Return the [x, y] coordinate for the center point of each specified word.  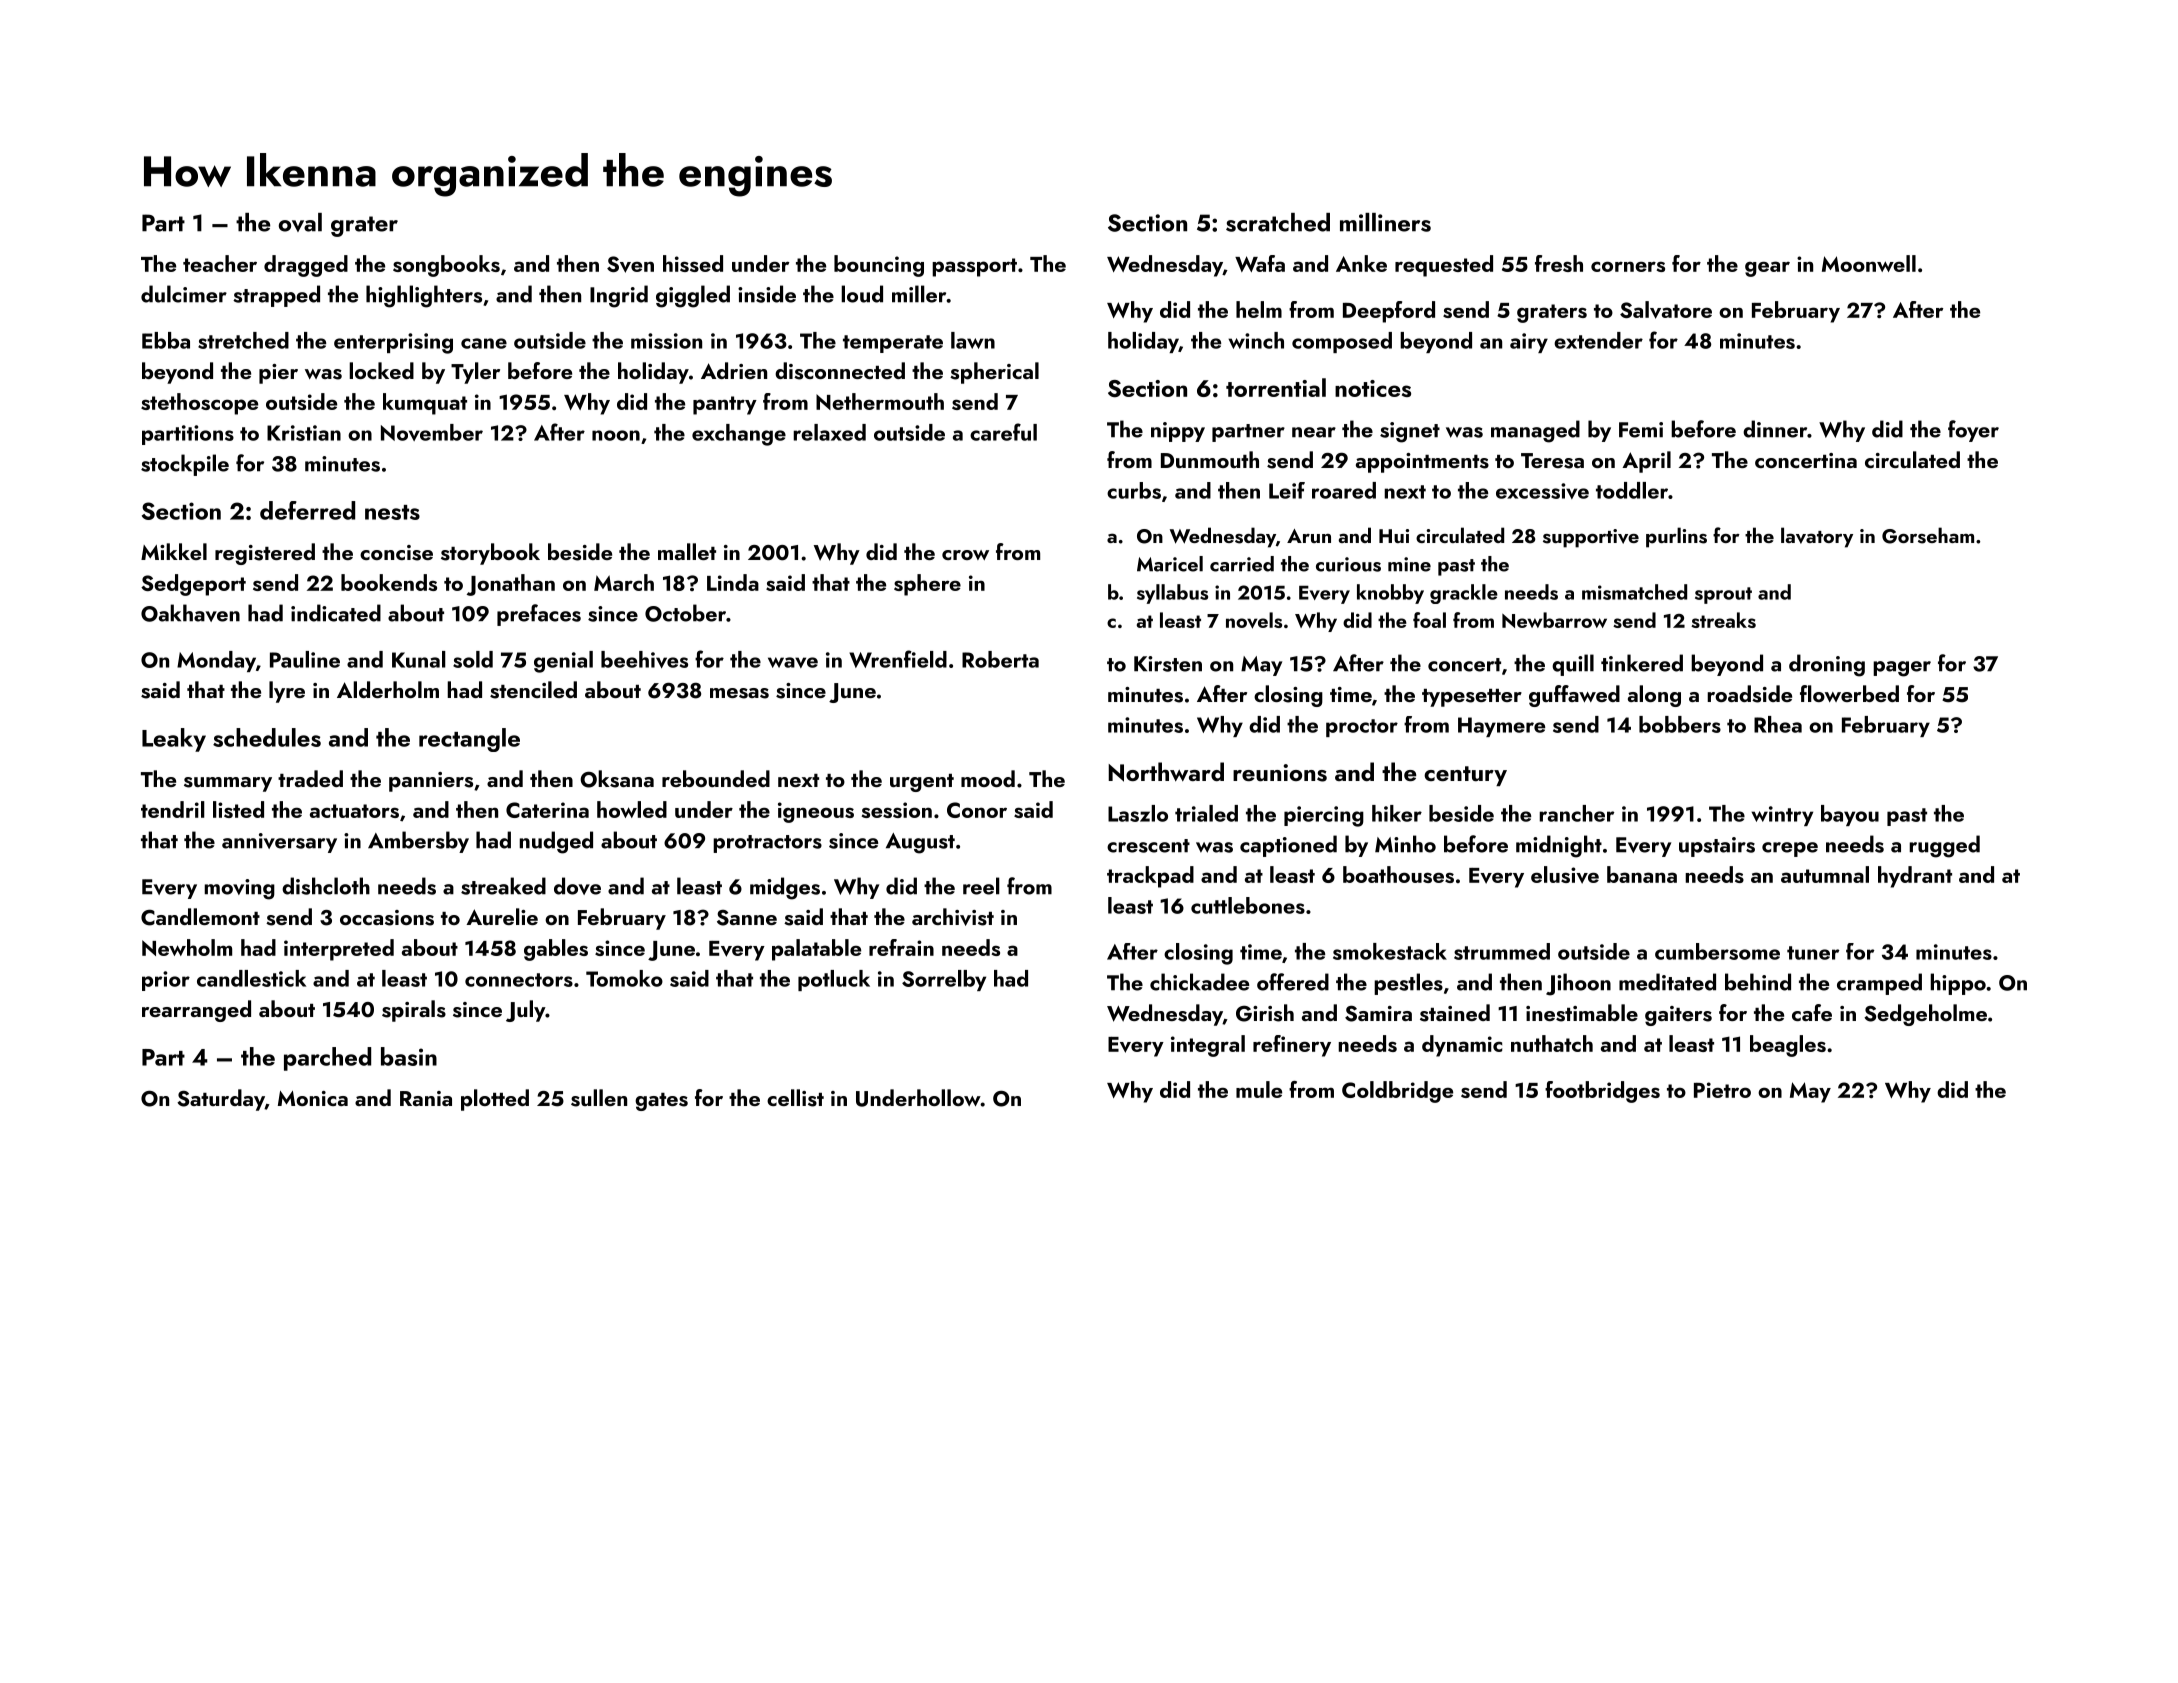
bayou [1850, 815]
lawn [973, 340]
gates [661, 1102]
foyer [1973, 431]
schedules [267, 737]
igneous [816, 812]
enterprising [393, 343]
